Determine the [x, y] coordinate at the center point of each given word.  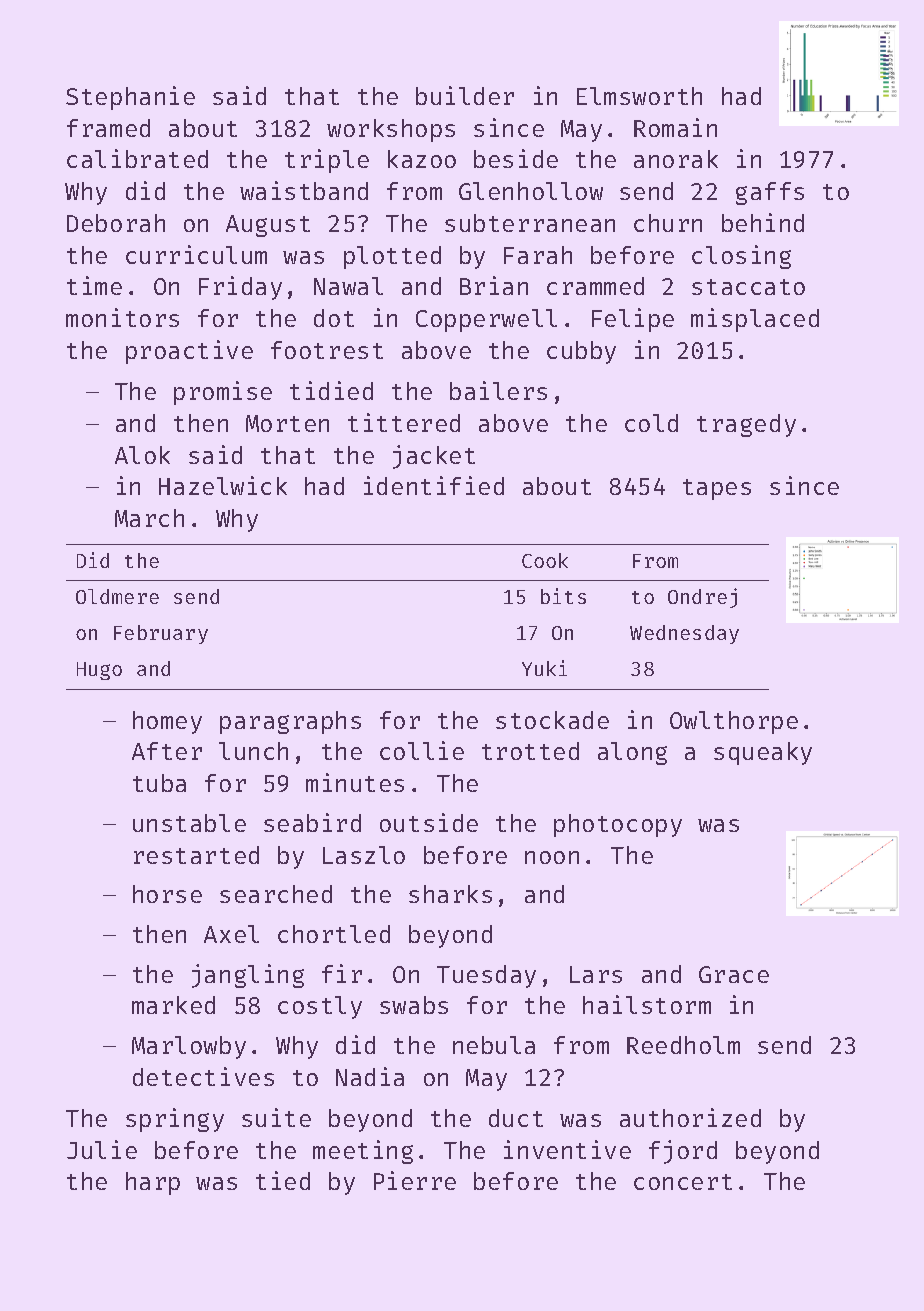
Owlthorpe [734, 722]
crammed [595, 286]
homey [167, 722]
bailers [498, 390]
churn [668, 223]
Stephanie [130, 98]
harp [153, 1183]
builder [465, 95]
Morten [287, 423]
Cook [545, 560]
